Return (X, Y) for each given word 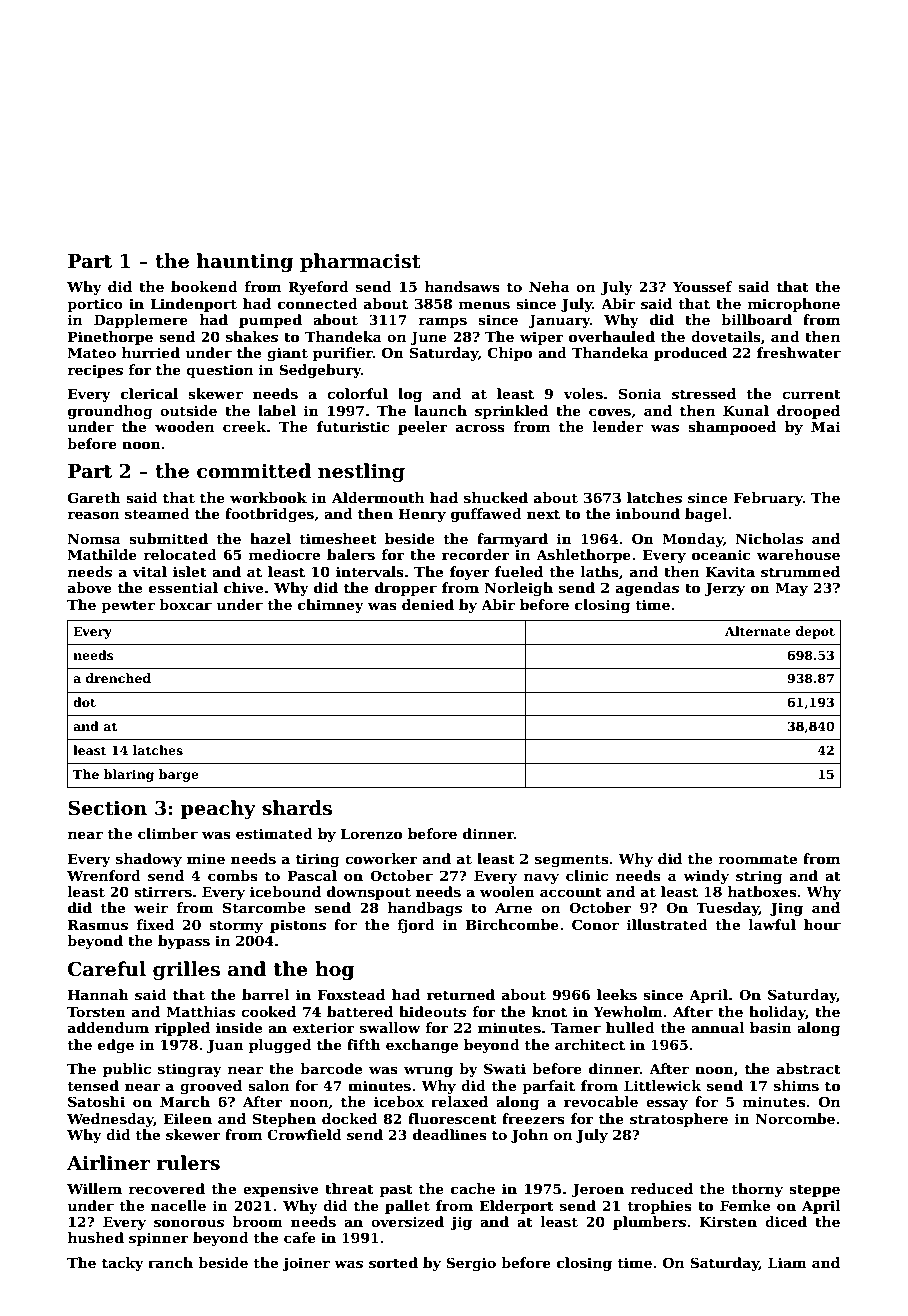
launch (440, 410)
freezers (533, 1118)
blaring (129, 775)
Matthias (200, 1011)
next (543, 514)
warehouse (798, 554)
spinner (158, 1239)
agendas (647, 589)
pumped (270, 321)
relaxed (459, 1101)
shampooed (732, 428)
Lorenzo (371, 833)
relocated (180, 554)
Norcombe (795, 1118)
